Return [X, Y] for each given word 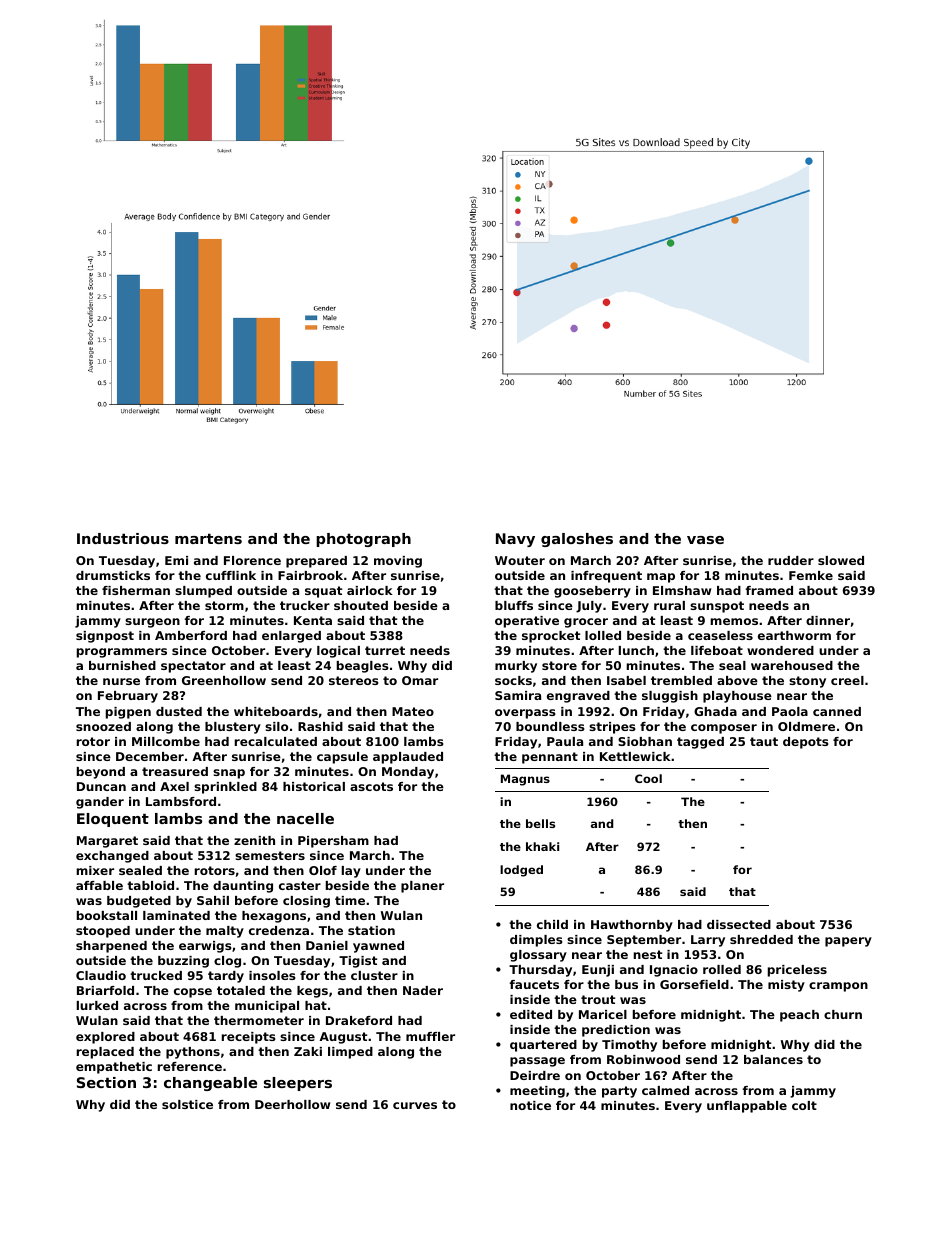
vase [705, 540]
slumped [203, 592]
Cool [648, 778]
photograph [363, 540]
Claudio [101, 975]
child [552, 924]
